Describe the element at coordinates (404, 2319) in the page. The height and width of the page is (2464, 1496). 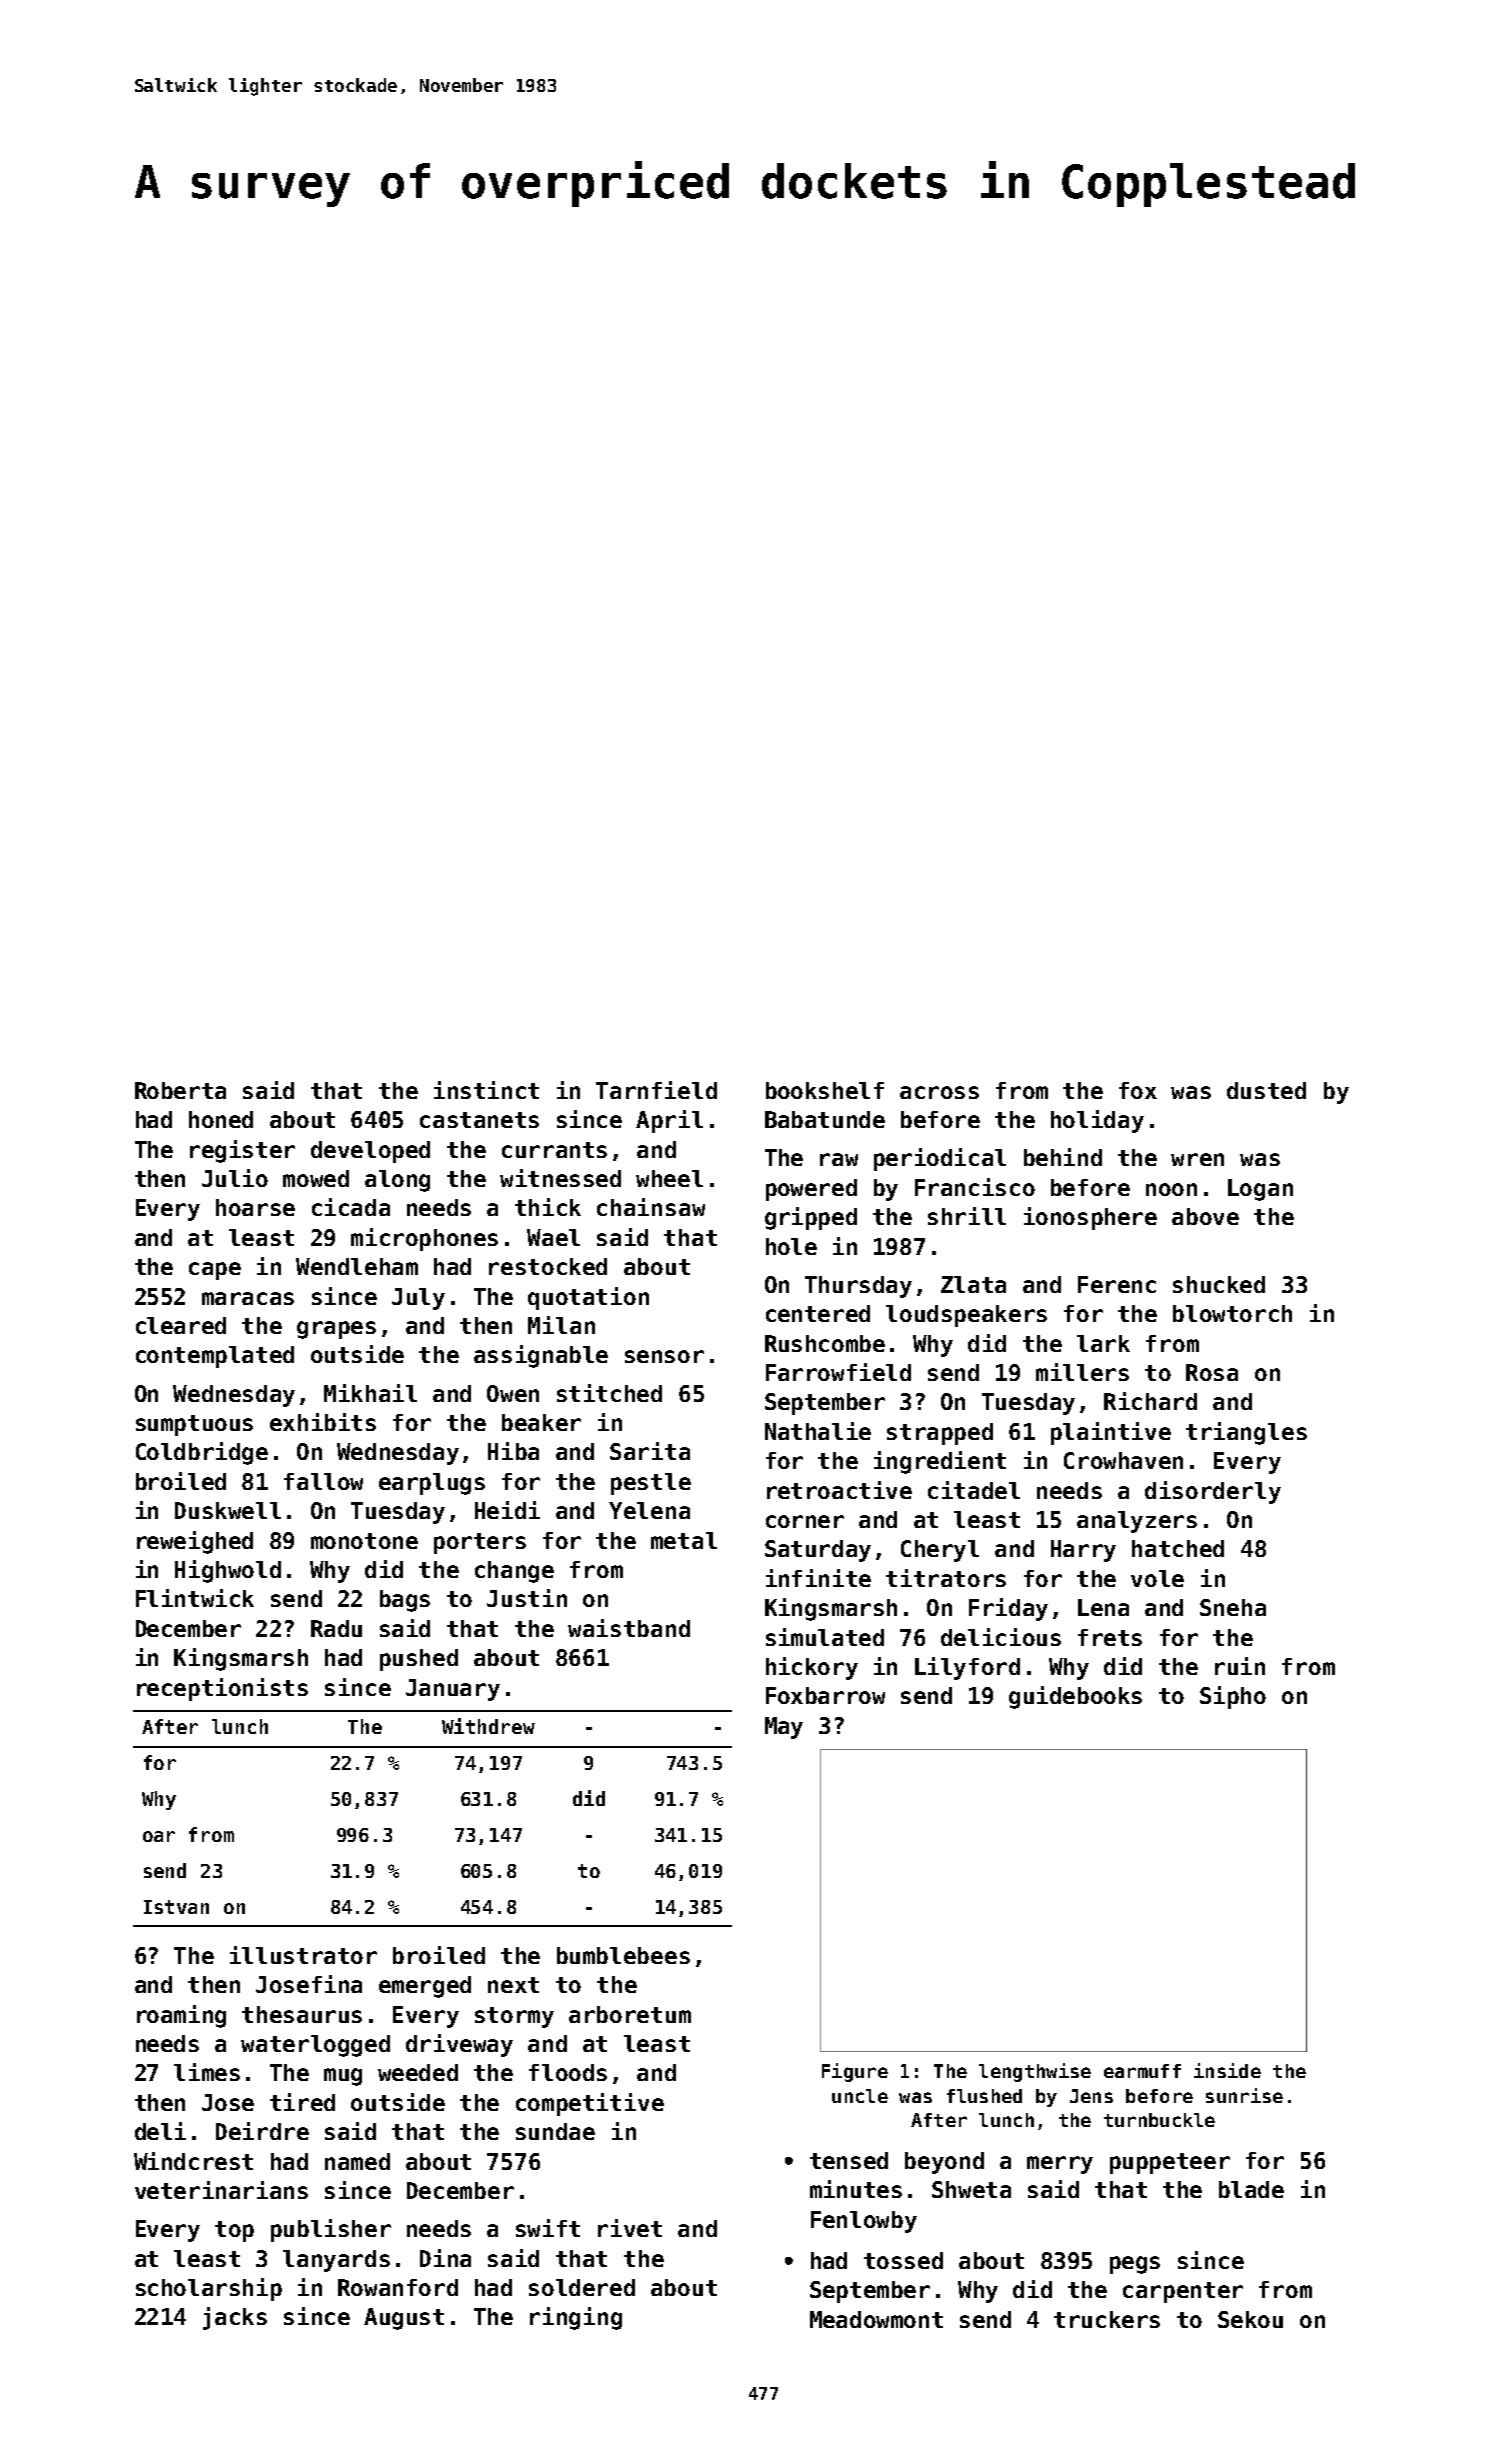
I see `August` at that location.
